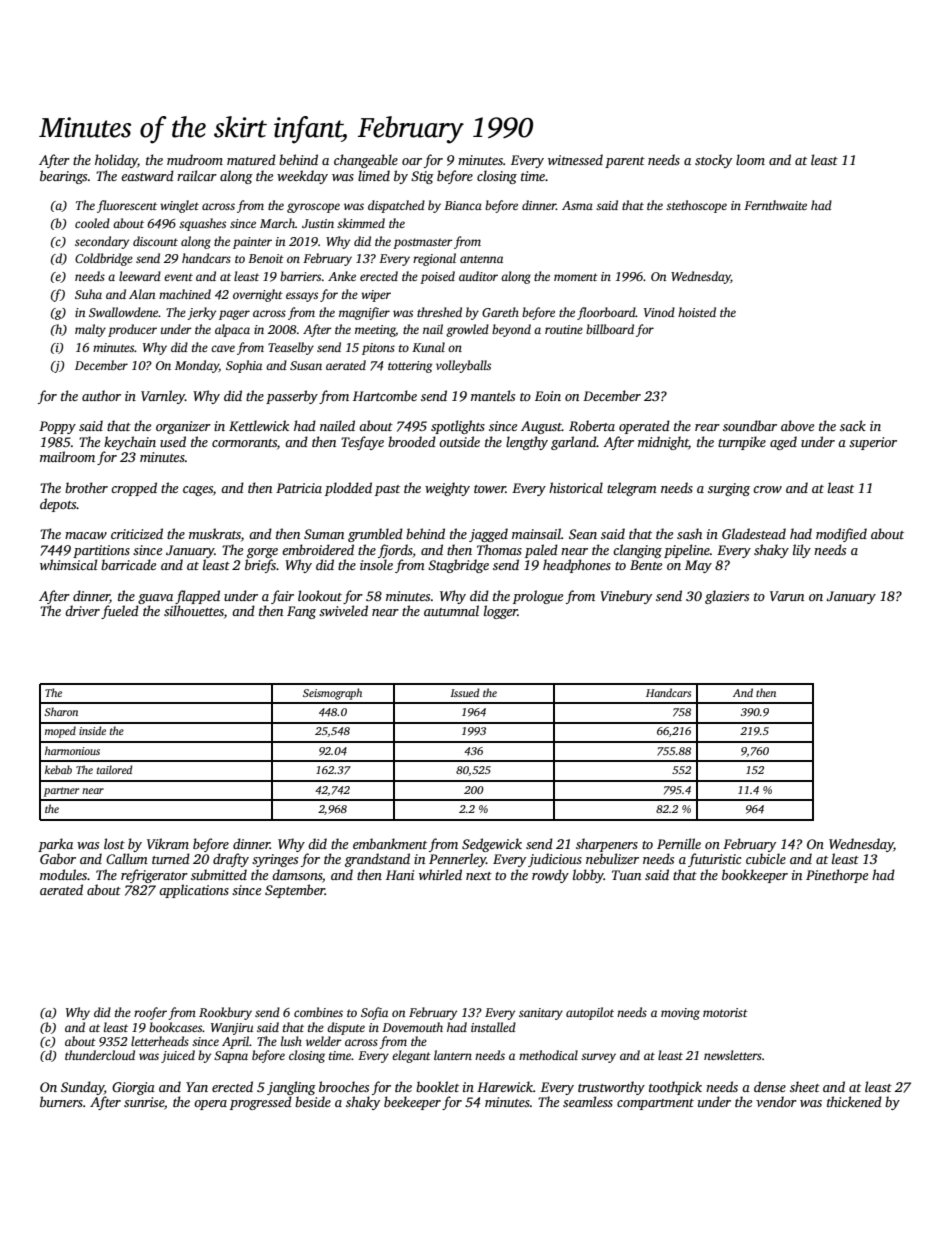 The width and height of the screenshot is (952, 1233). Describe the element at coordinates (588, 1101) in the screenshot. I see `seamless` at that location.
